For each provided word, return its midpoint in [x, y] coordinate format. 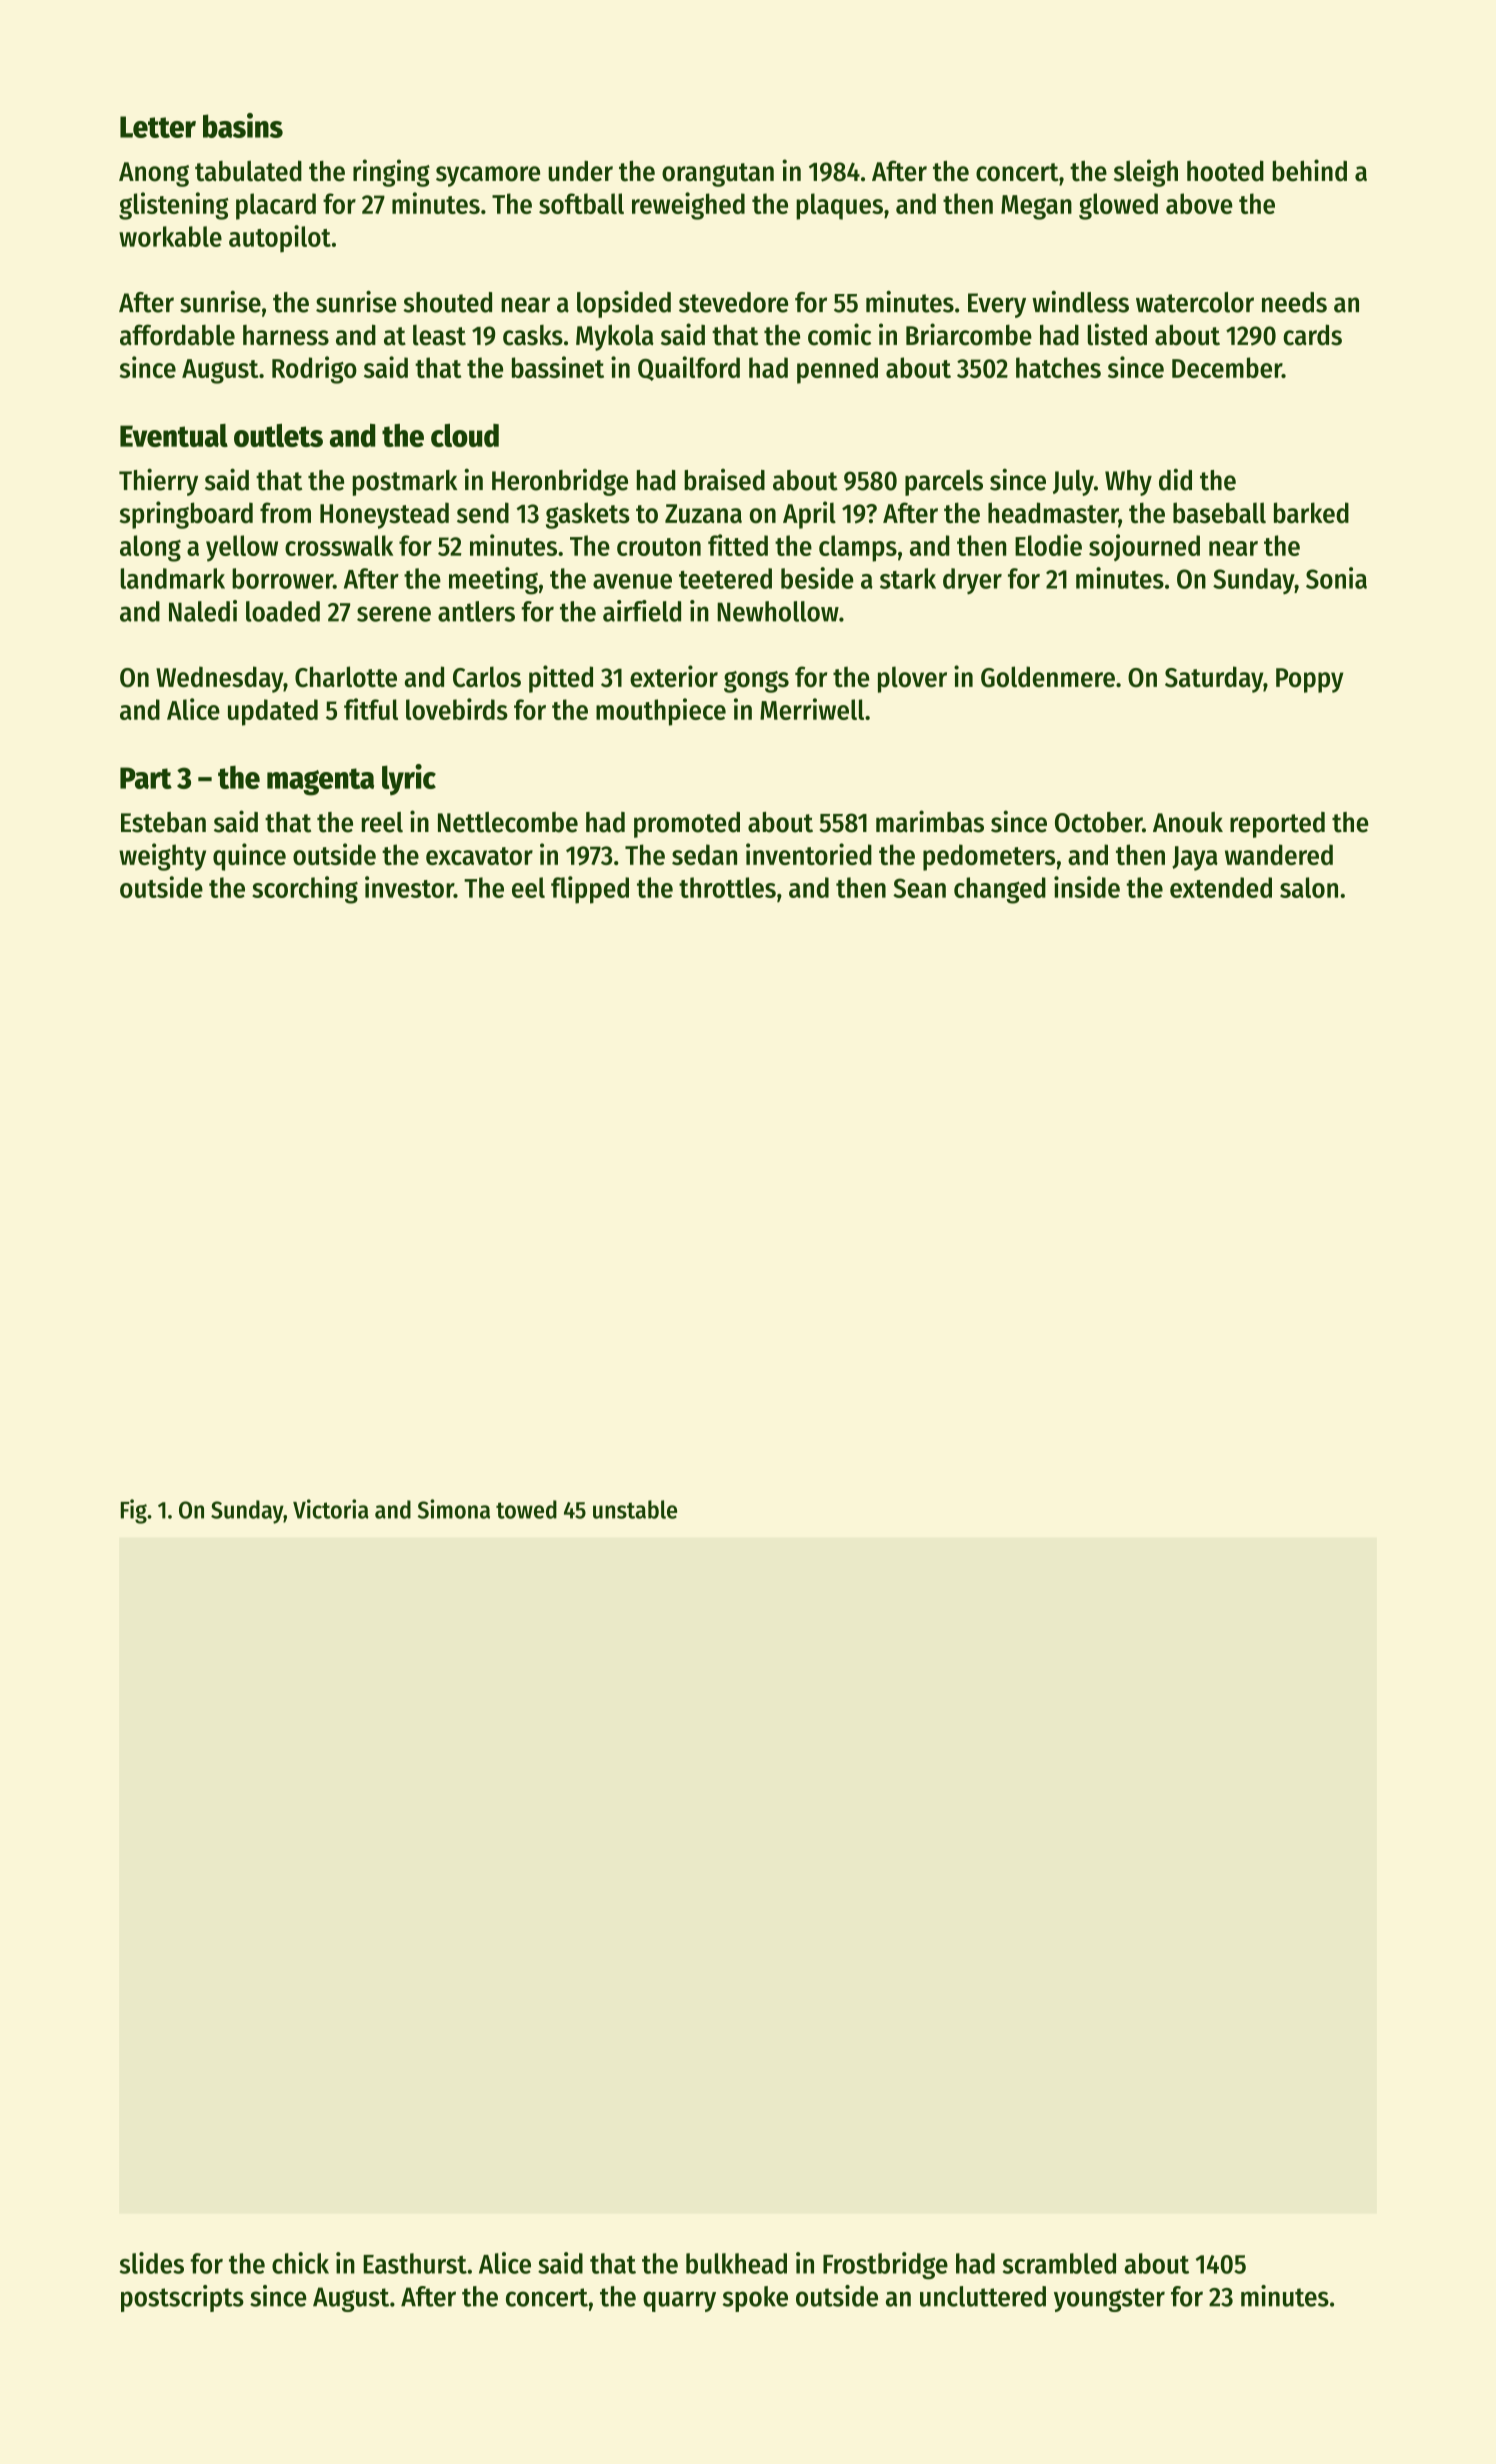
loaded [283, 611]
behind [1310, 170]
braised [724, 480]
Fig [134, 1511]
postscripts [182, 2298]
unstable [635, 1509]
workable [170, 236]
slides [151, 2263]
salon [1309, 887]
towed [526, 1509]
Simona [454, 1509]
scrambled [1059, 2263]
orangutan [718, 175]
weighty [162, 857]
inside [1087, 887]
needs [1294, 302]
